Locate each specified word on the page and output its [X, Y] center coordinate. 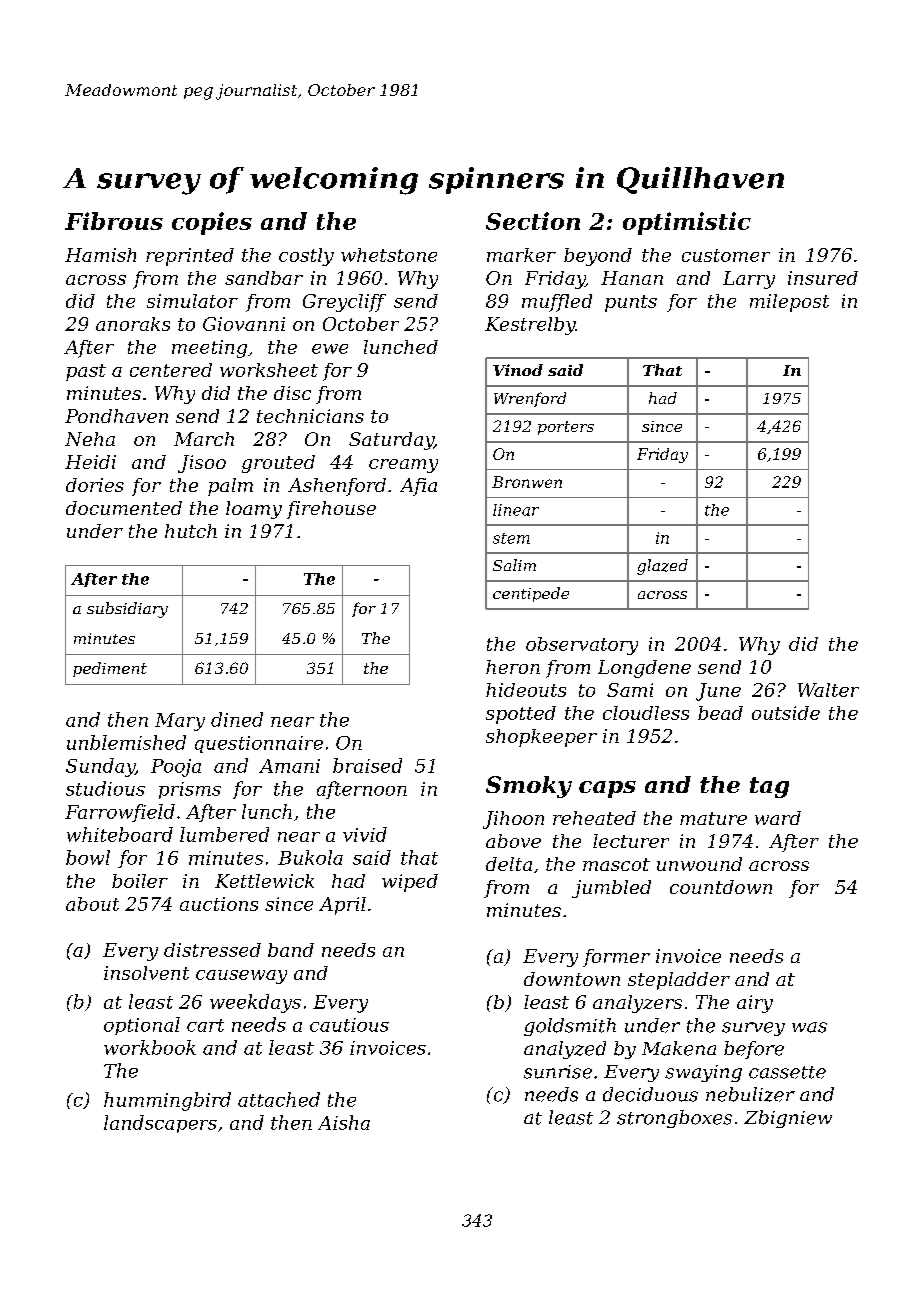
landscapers [160, 1124]
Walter [828, 690]
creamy [403, 466]
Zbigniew [788, 1119]
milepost [789, 303]
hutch [191, 531]
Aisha [344, 1122]
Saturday [391, 441]
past [86, 372]
